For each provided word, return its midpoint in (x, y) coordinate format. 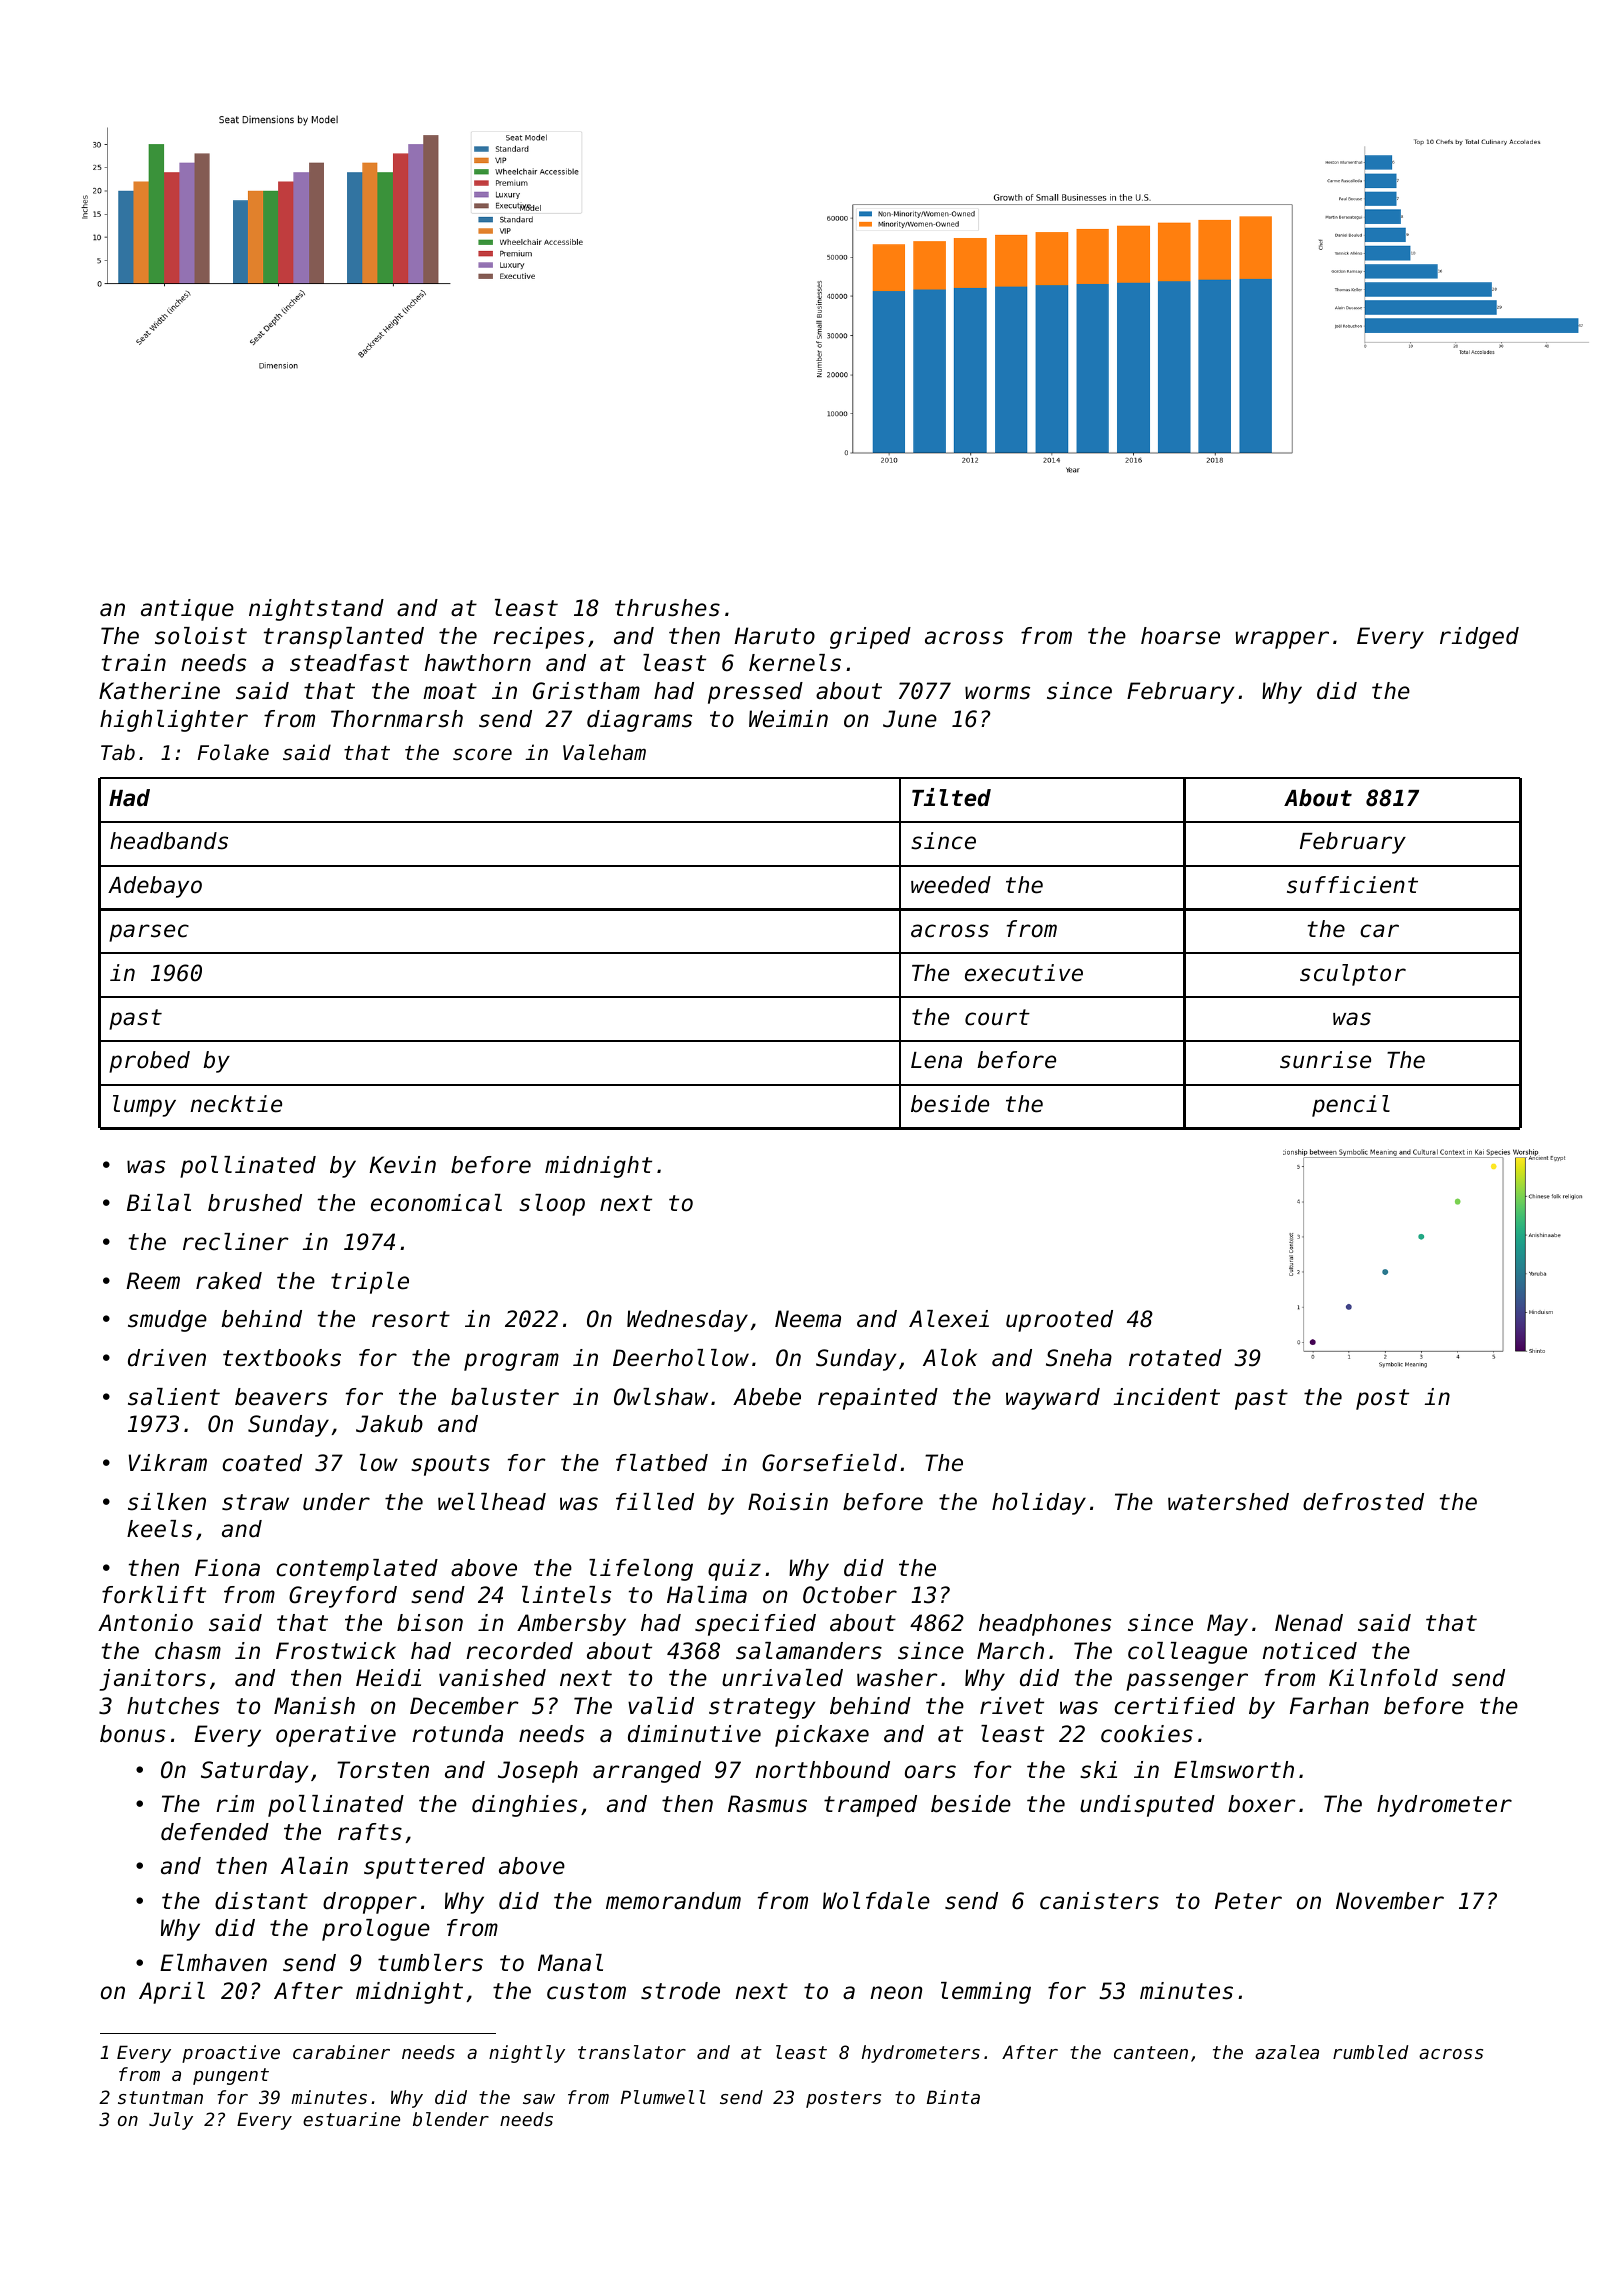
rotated (1175, 1358)
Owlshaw (661, 1397)
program (511, 1362)
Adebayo (155, 887)
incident (1167, 1397)
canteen (1151, 2052)
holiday (1039, 1504)
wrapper (1282, 640)
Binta (953, 2097)
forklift (154, 1595)
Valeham (604, 752)
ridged (1479, 638)
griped (870, 638)
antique (187, 610)
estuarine (351, 2119)
